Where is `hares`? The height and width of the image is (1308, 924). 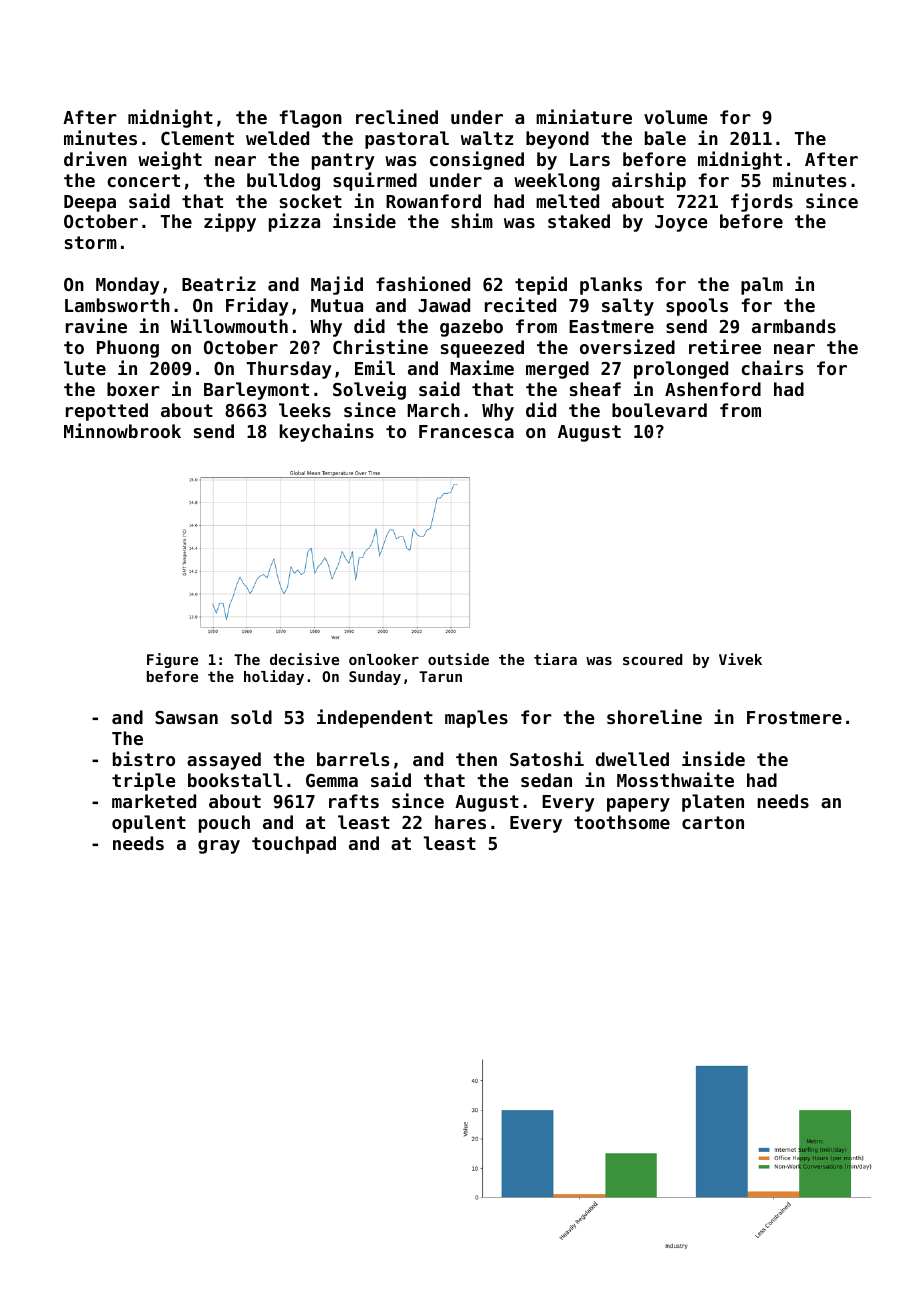
hares is located at coordinates (460, 822).
